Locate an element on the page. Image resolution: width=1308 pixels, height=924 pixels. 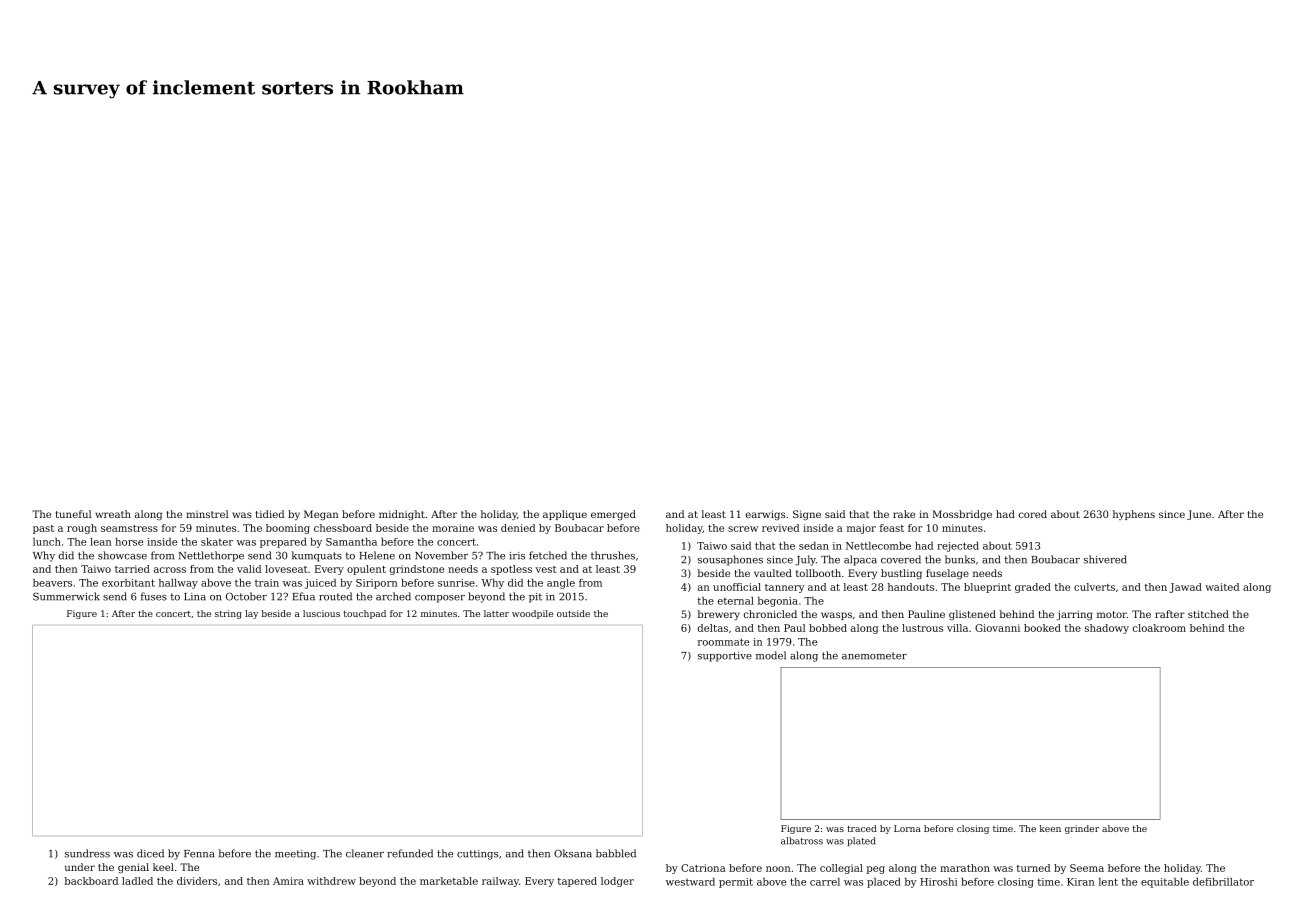
placed is located at coordinates (884, 883).
